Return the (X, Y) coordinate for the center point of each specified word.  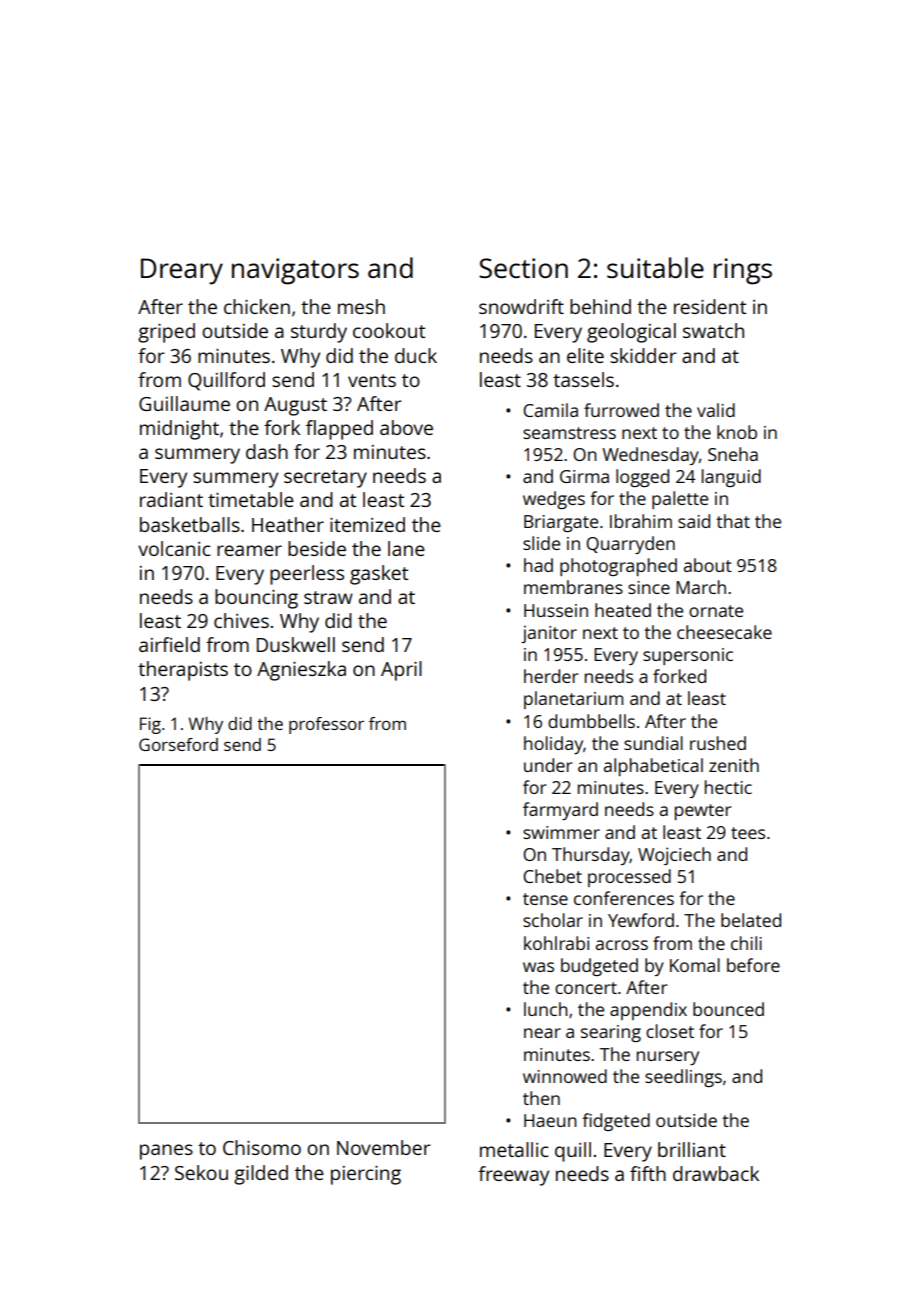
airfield (169, 644)
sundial (653, 743)
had (538, 565)
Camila (550, 410)
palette (680, 500)
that (733, 521)
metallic (514, 1149)
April (401, 671)
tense (545, 899)
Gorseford (178, 744)
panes (166, 1152)
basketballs (190, 524)
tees (748, 833)
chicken (257, 306)
